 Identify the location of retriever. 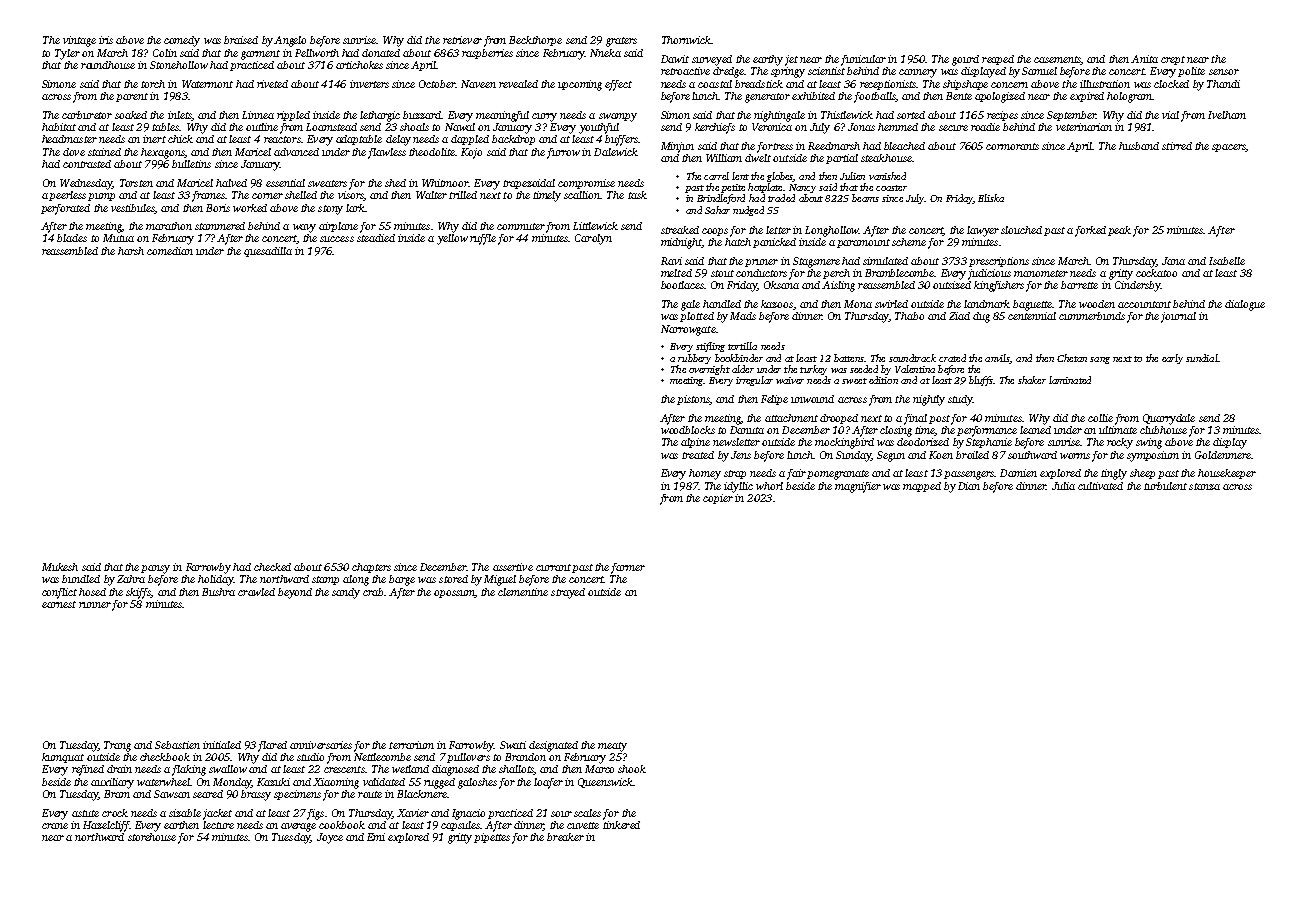
(462, 40).
